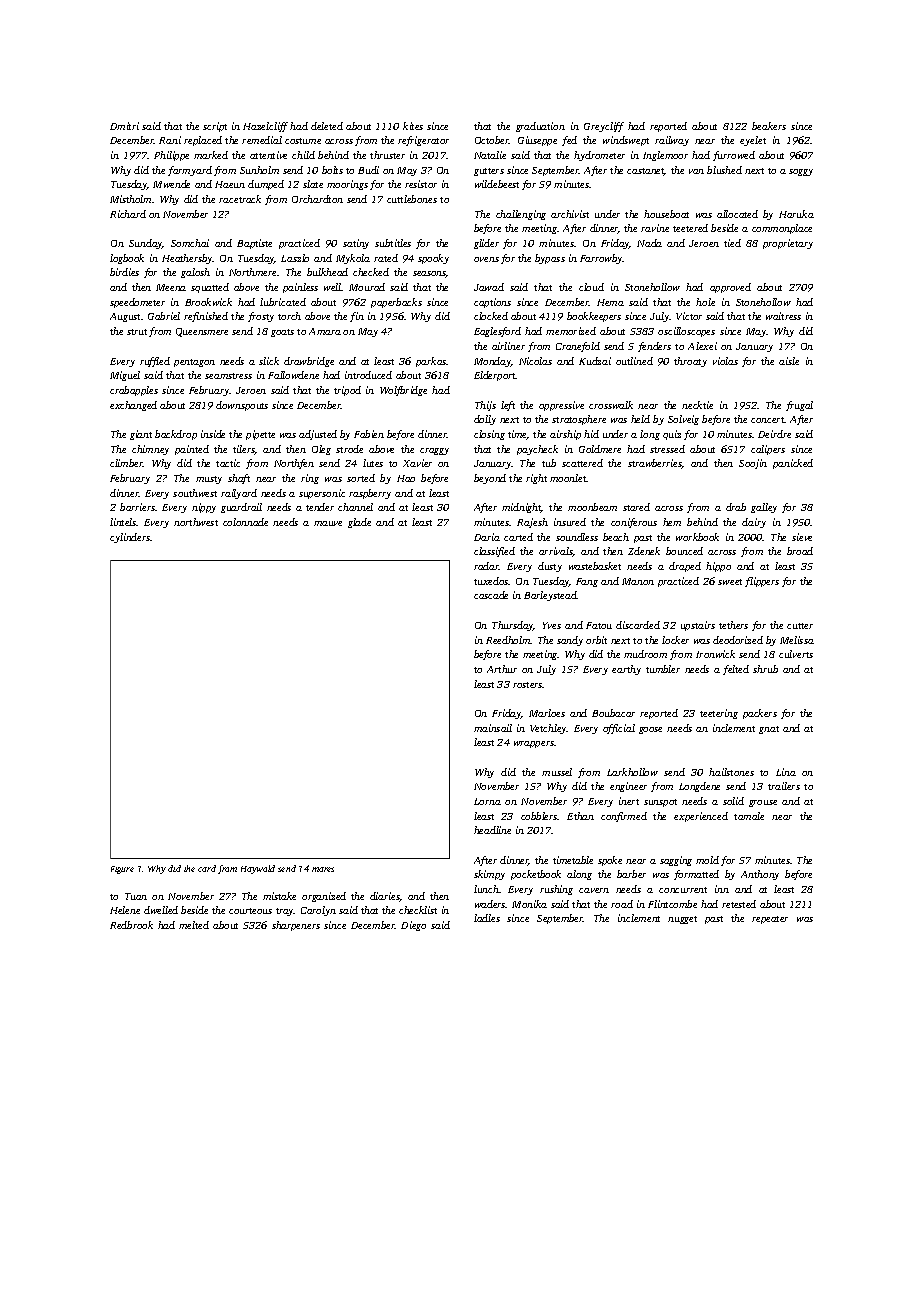  Describe the element at coordinates (203, 141) in the screenshot. I see `replaced` at that location.
